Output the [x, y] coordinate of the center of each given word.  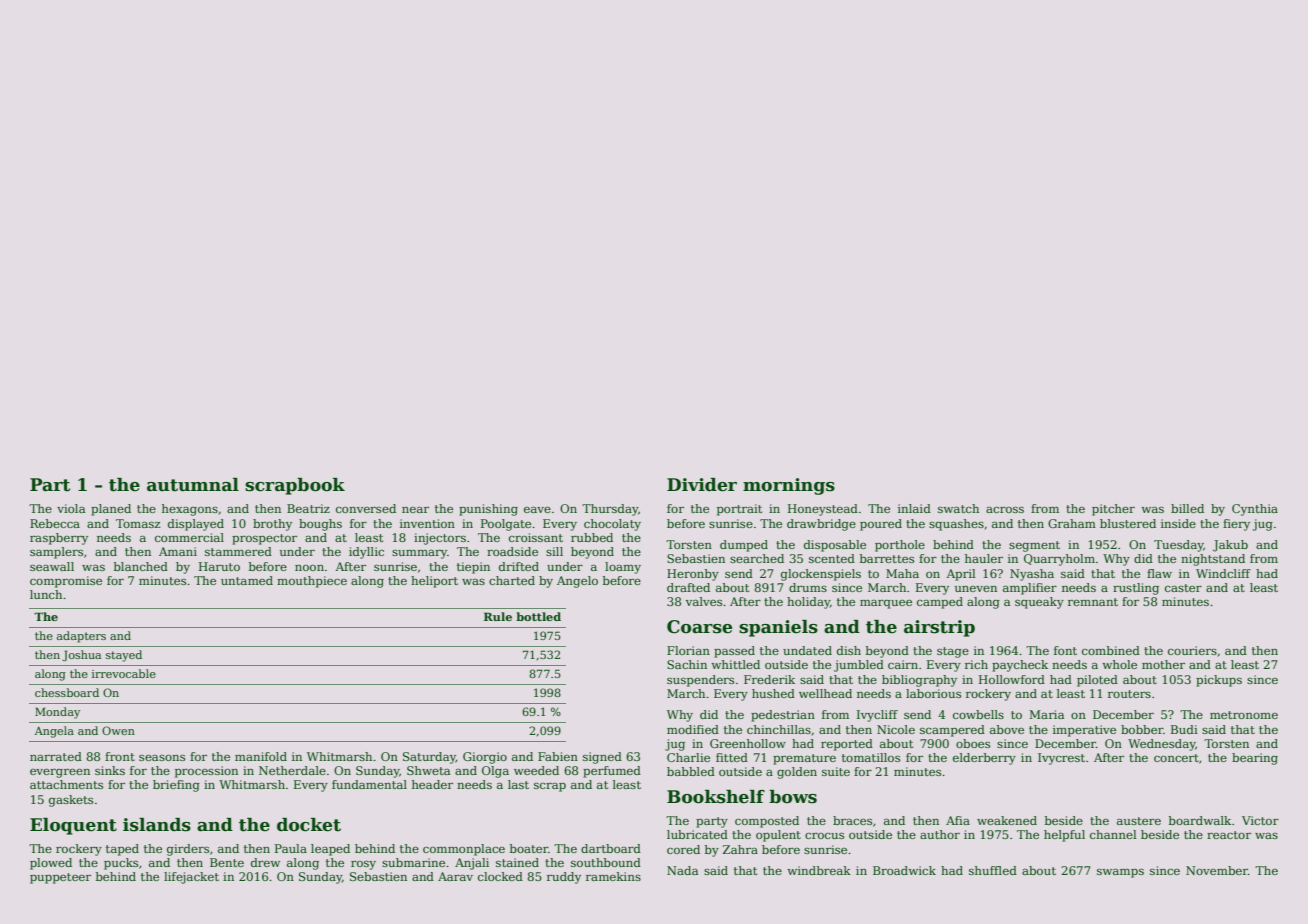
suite [836, 771]
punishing [488, 510]
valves [704, 601]
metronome [1244, 715]
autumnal [193, 485]
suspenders [700, 681]
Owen [118, 730]
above [1007, 729]
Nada [682, 870]
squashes [956, 525]
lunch [46, 594]
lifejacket [191, 878]
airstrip [939, 628]
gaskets [71, 801]
